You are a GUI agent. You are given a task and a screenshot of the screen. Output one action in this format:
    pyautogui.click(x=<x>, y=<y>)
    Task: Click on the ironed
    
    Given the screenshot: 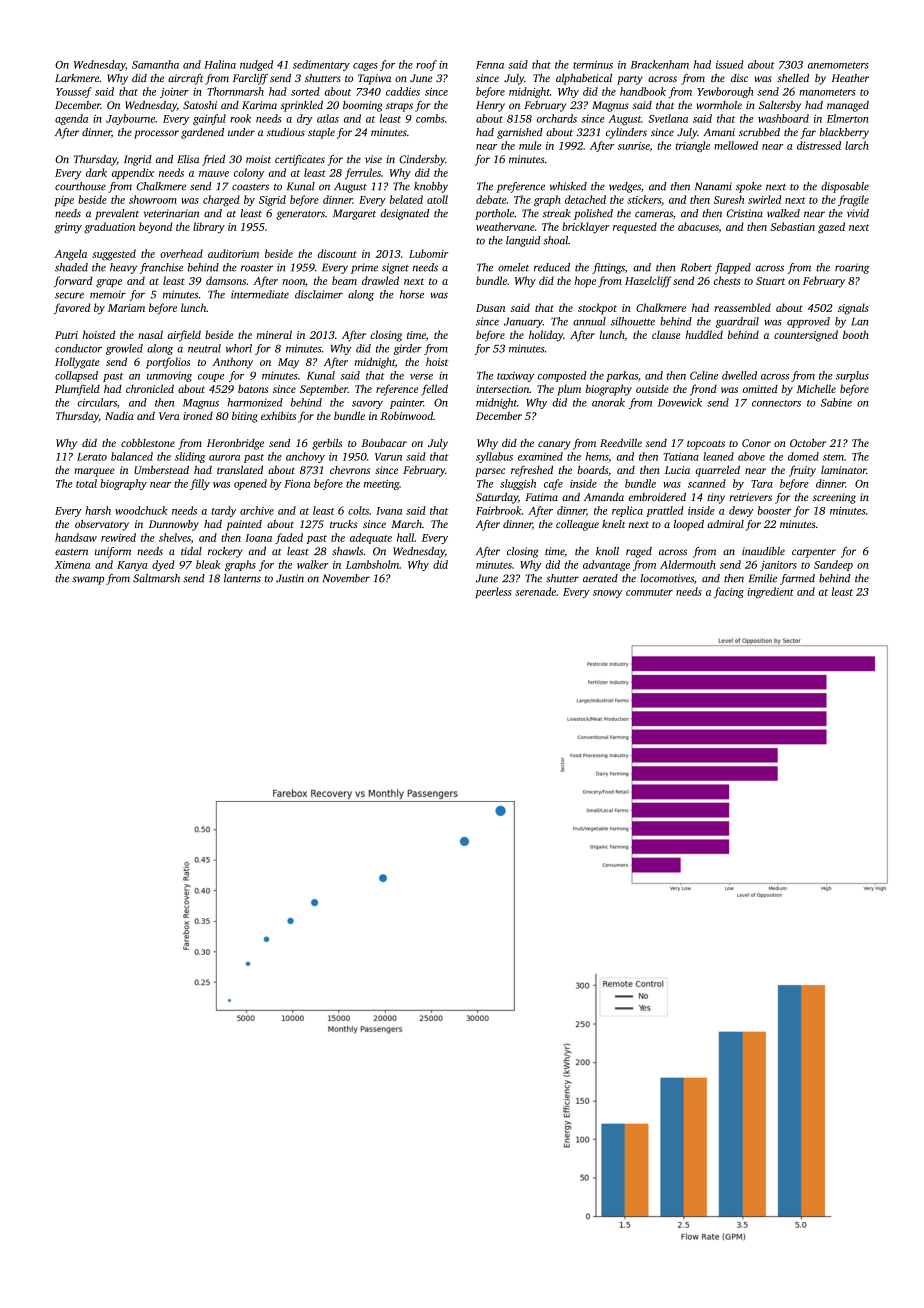 What is the action you would take?
    pyautogui.click(x=198, y=416)
